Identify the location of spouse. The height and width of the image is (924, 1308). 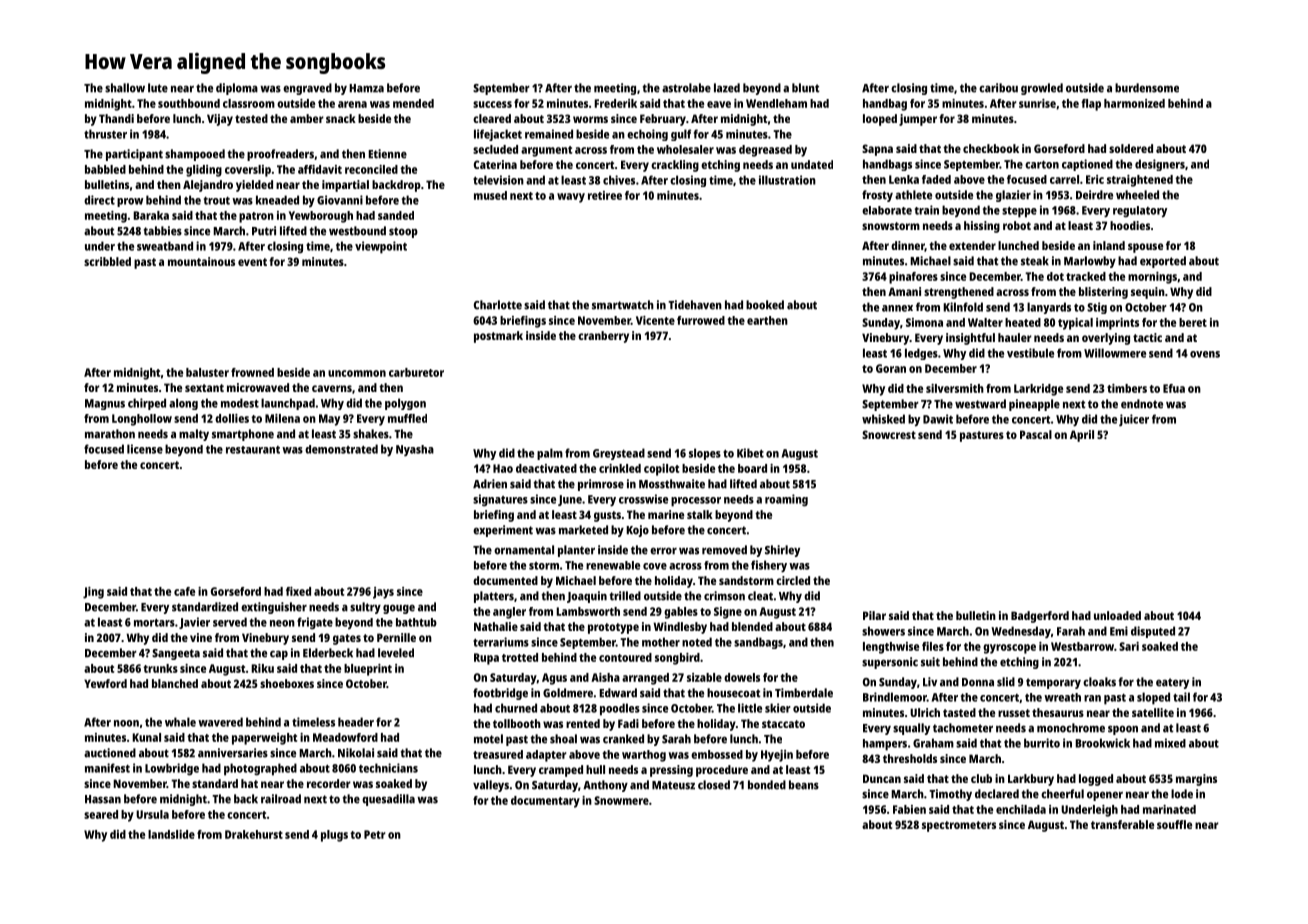
(1145, 248).
